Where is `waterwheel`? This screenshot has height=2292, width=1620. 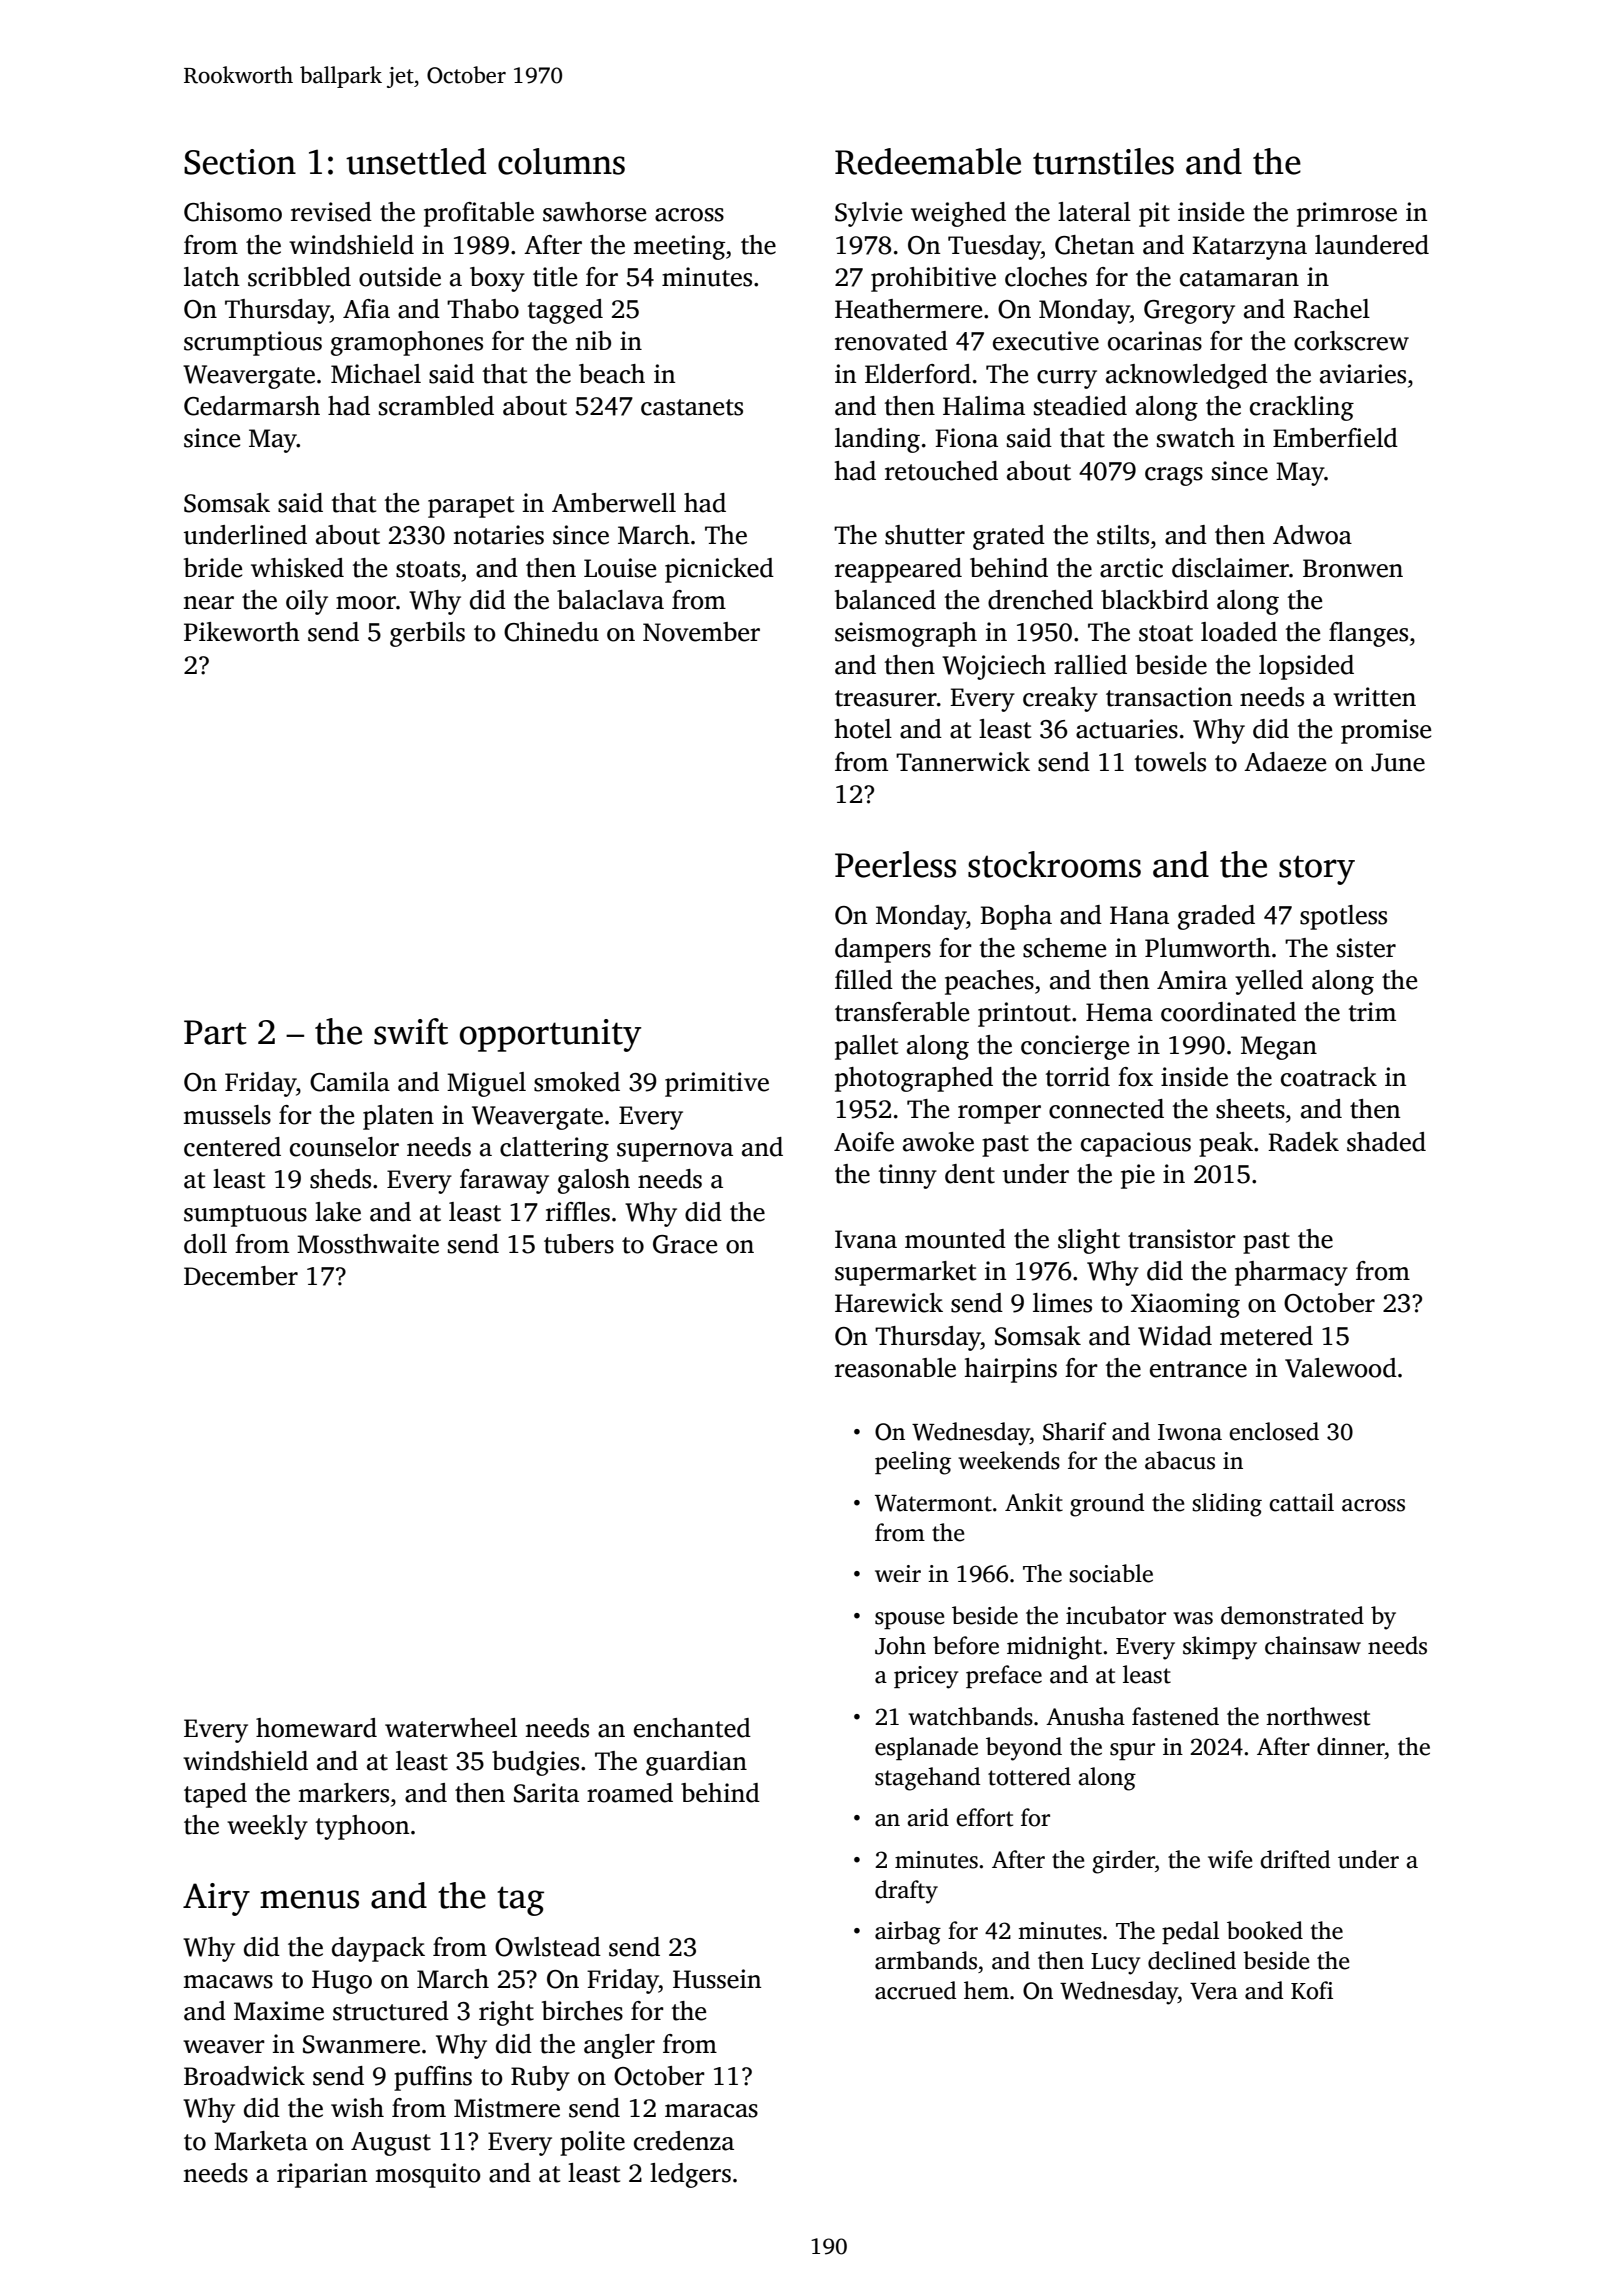
waterwheel is located at coordinates (451, 1728).
